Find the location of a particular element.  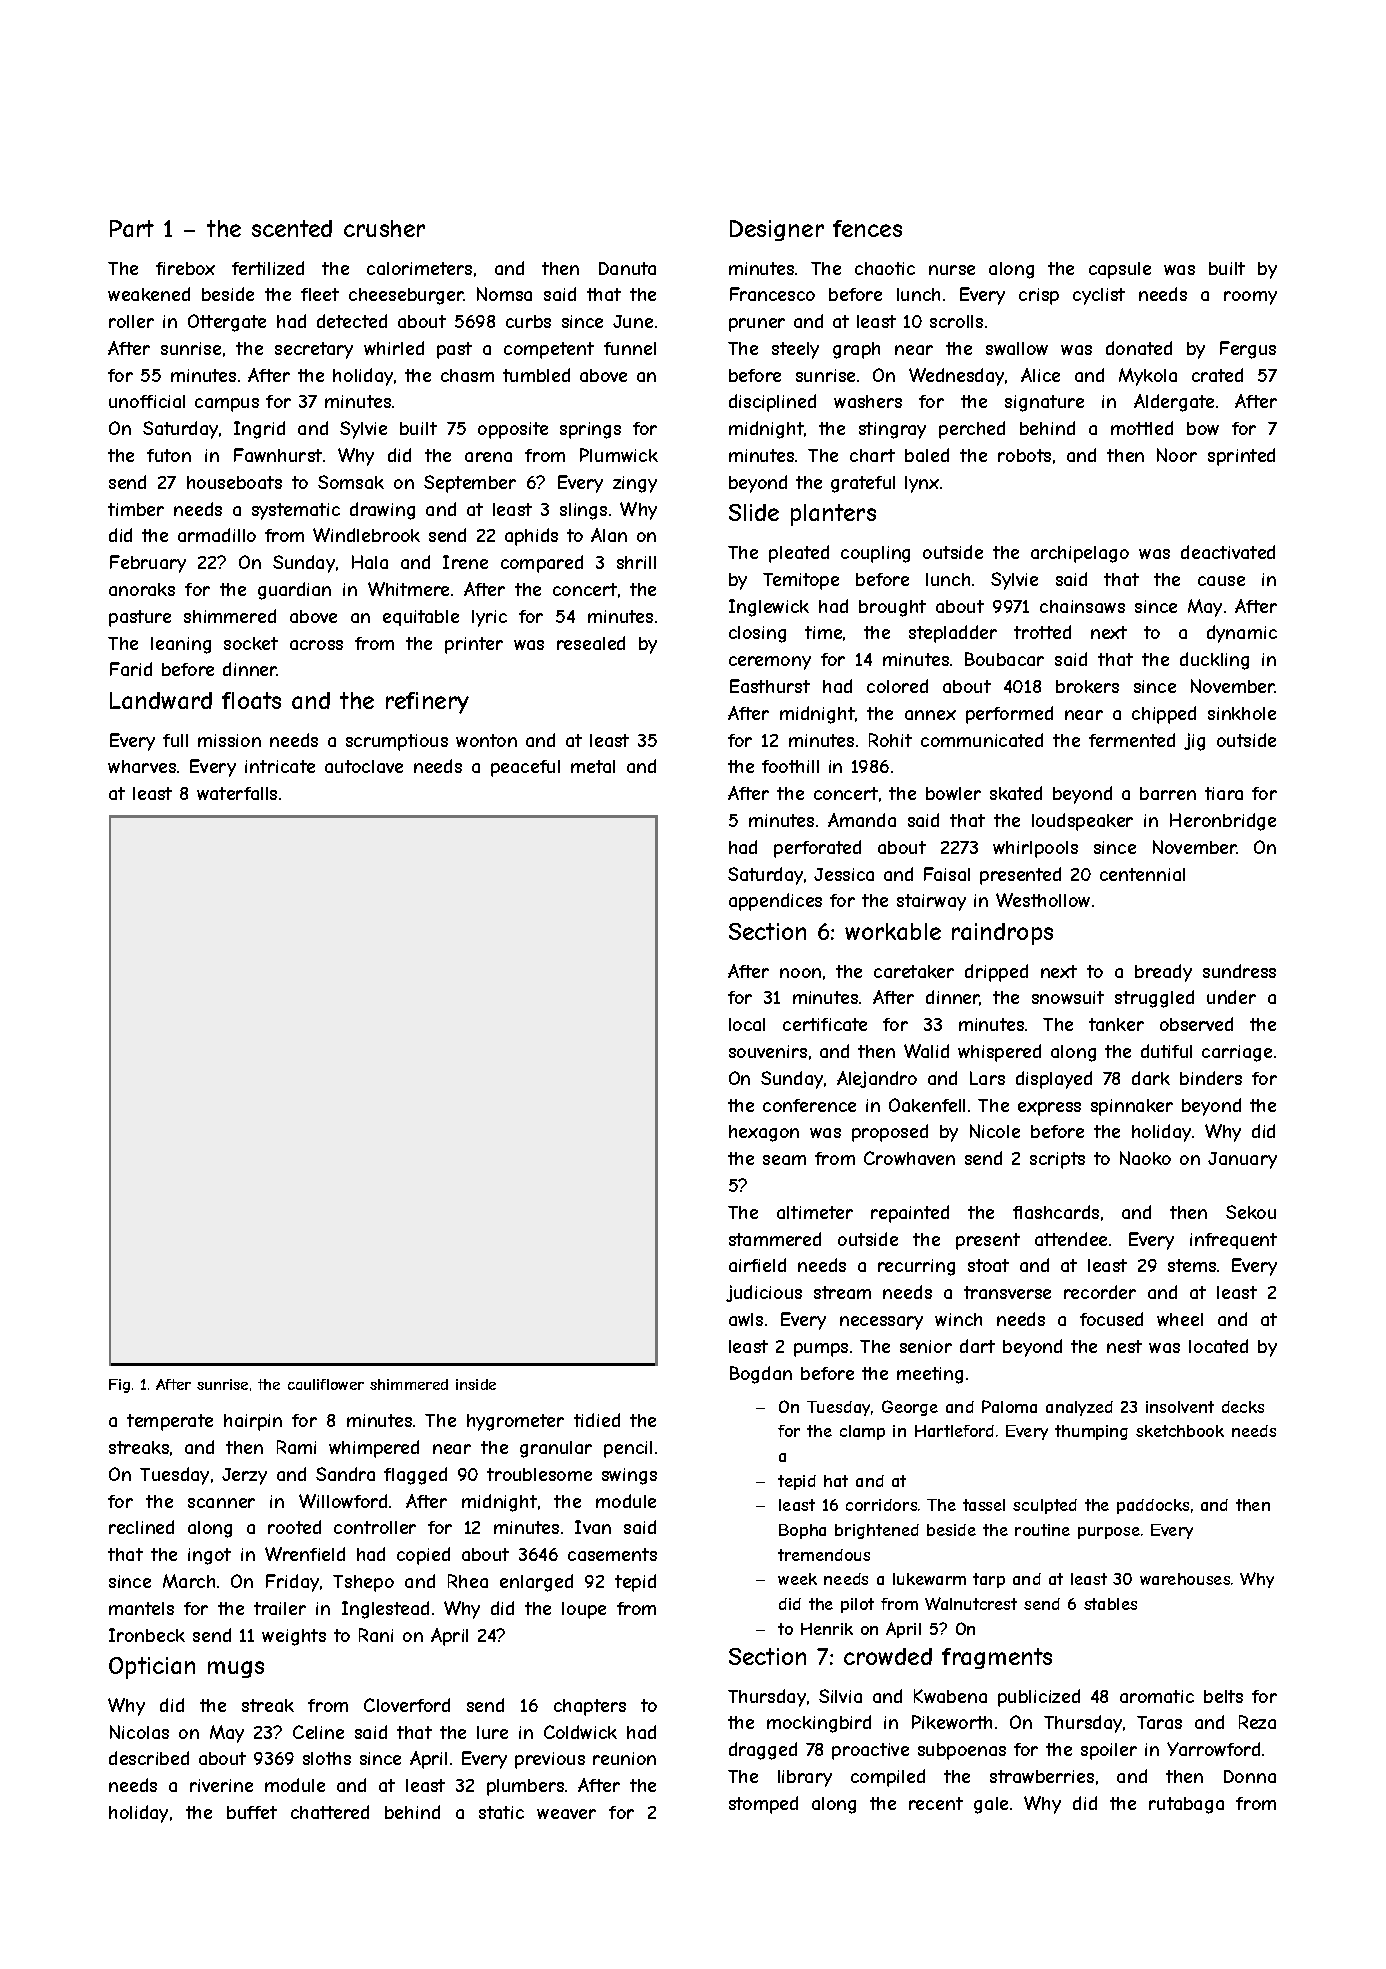

weakened is located at coordinates (149, 294).
